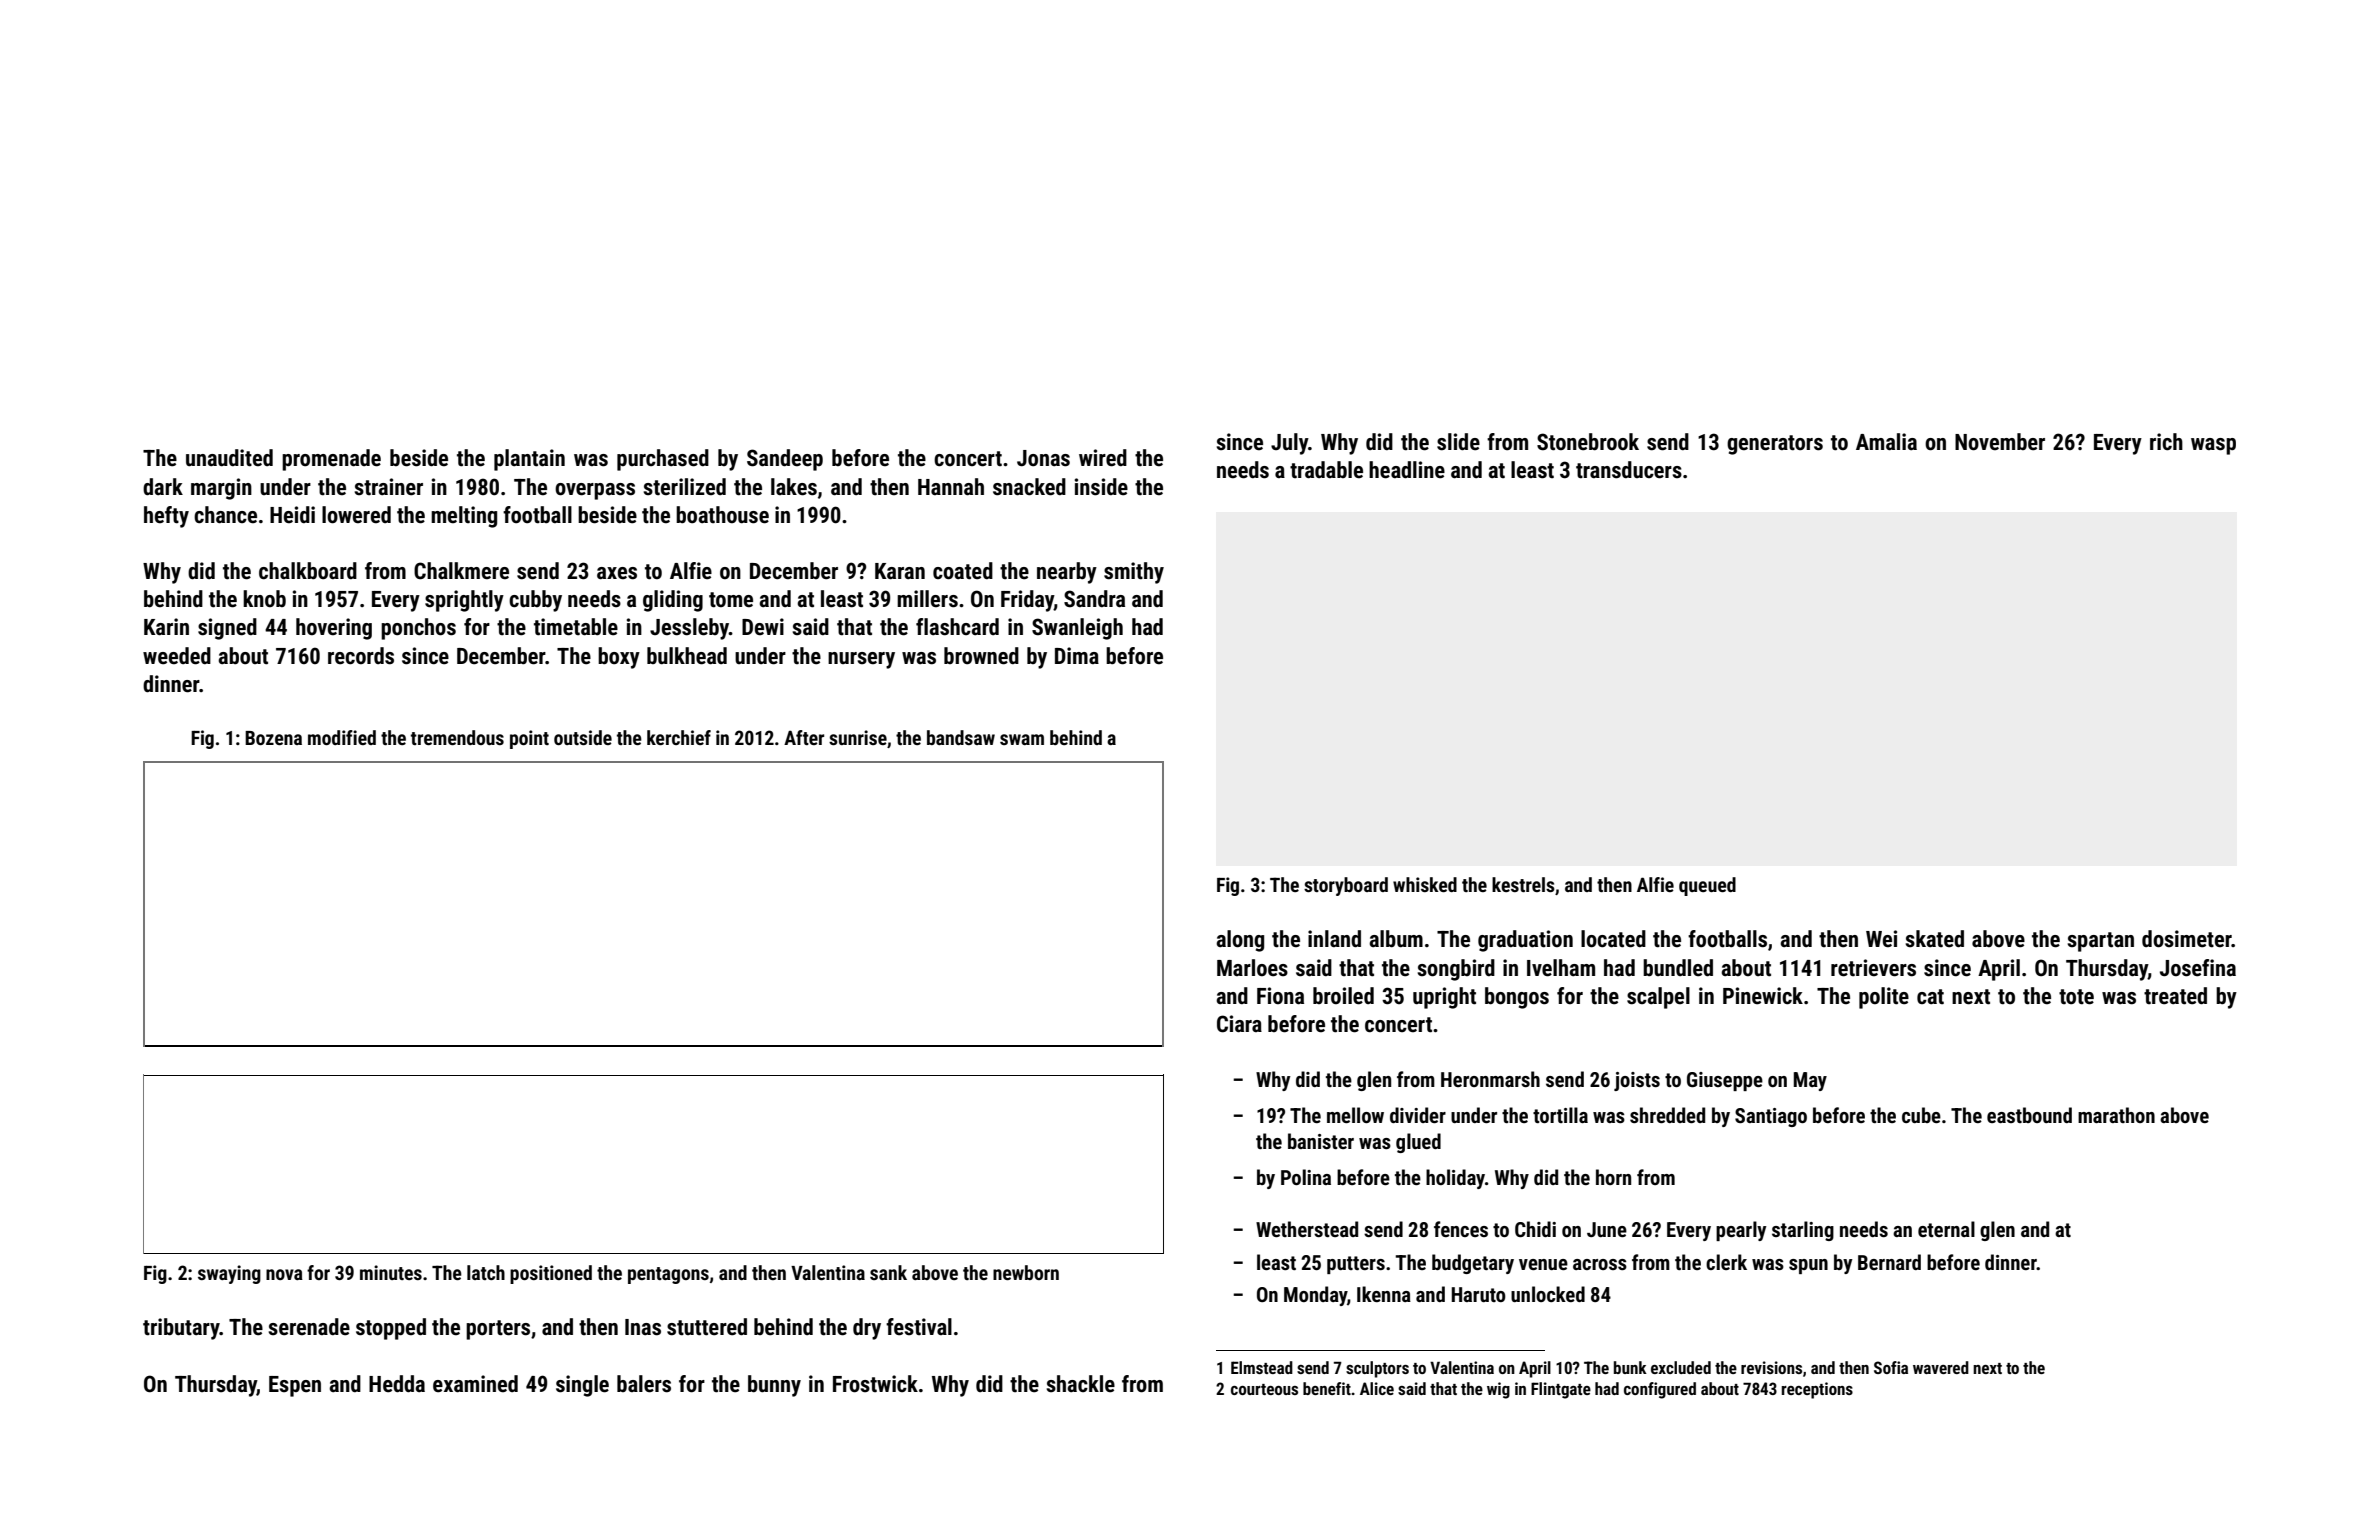 The height and width of the screenshot is (1540, 2380). I want to click on Fiona, so click(1280, 996).
